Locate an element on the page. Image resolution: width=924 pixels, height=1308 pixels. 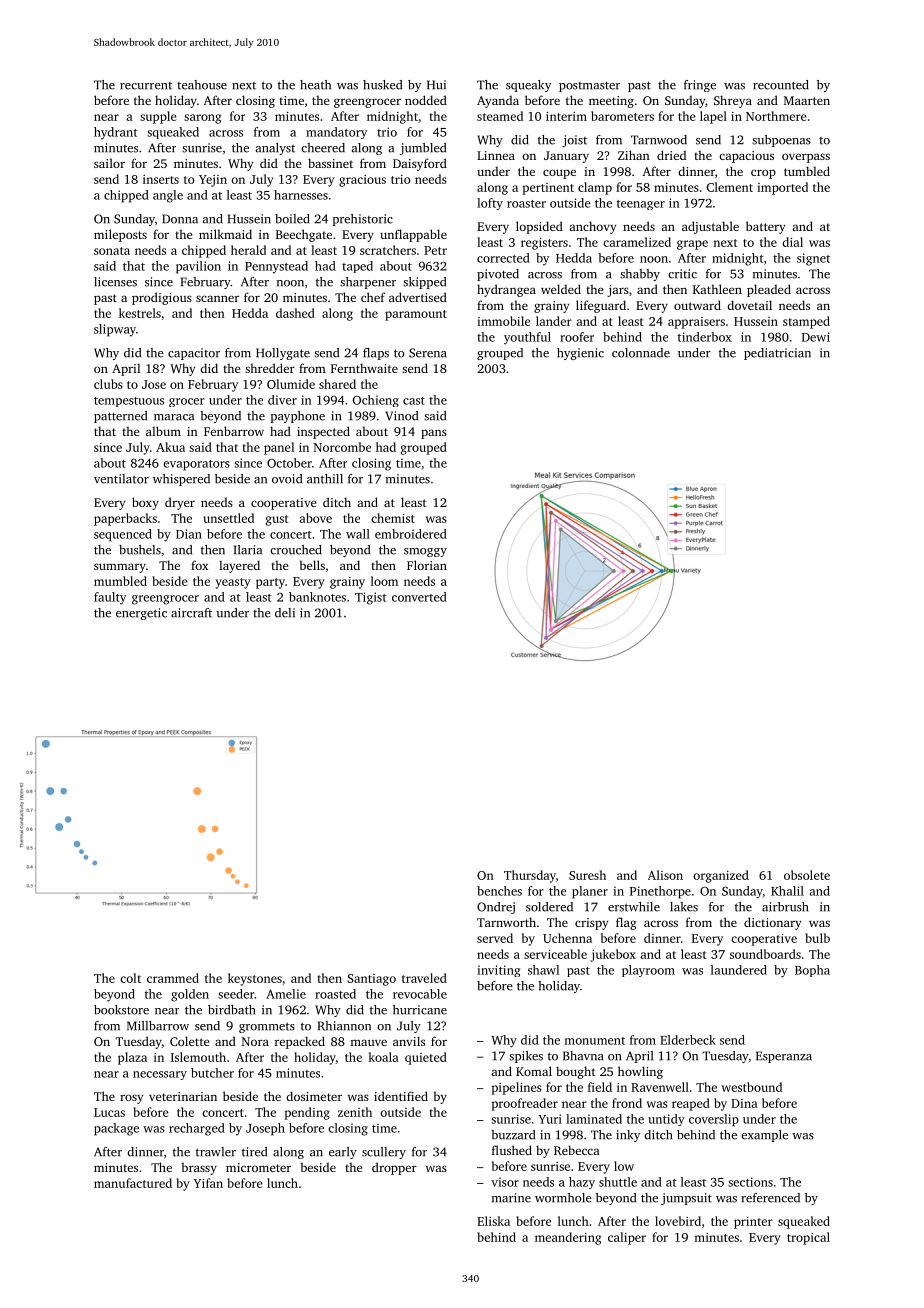
aircraft is located at coordinates (191, 613).
